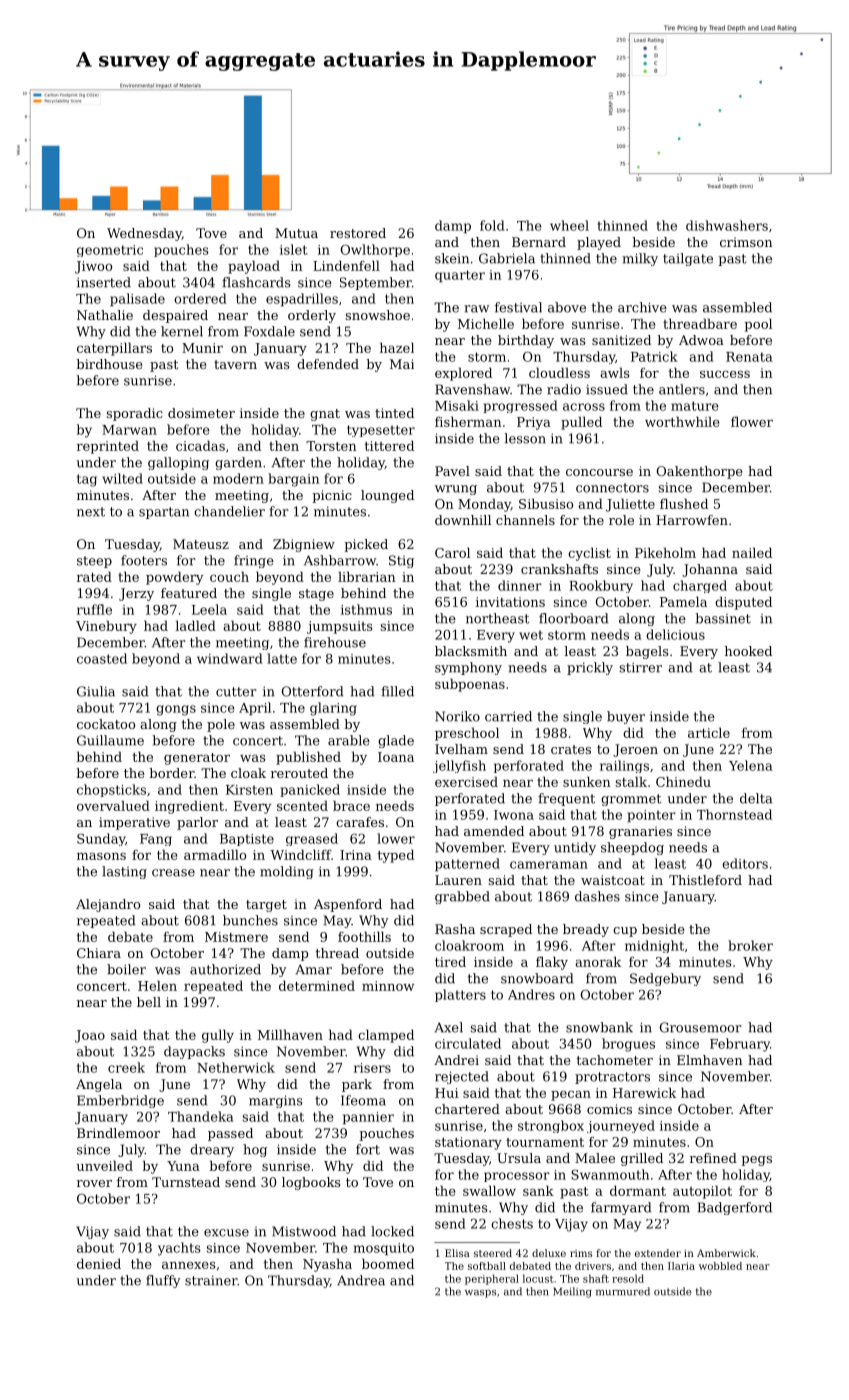 The image size is (849, 1400). I want to click on Munir, so click(202, 348).
